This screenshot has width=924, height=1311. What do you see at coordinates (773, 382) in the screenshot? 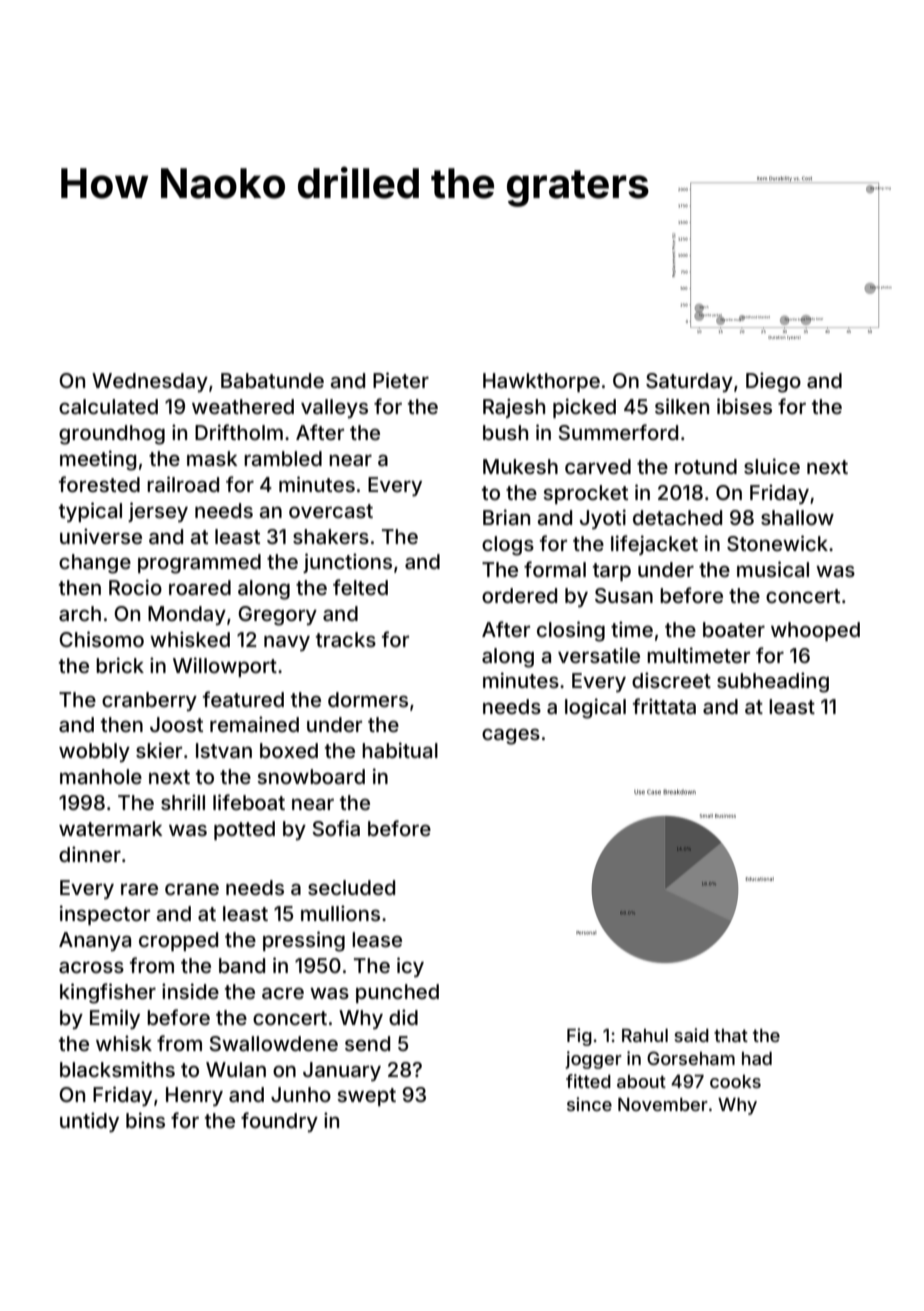
I see `Diego` at bounding box center [773, 382].
